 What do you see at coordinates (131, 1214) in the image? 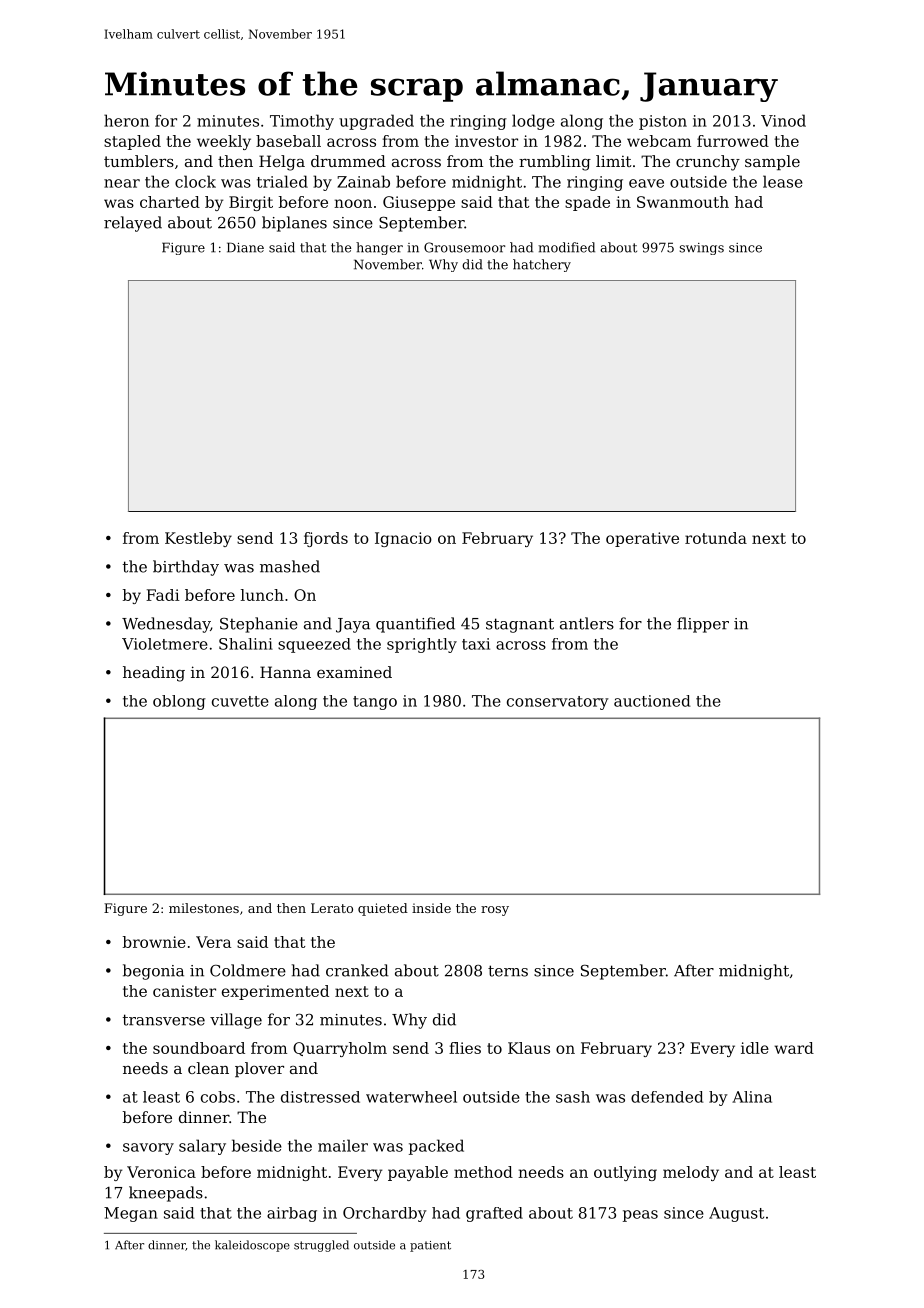
I see `Megan` at bounding box center [131, 1214].
